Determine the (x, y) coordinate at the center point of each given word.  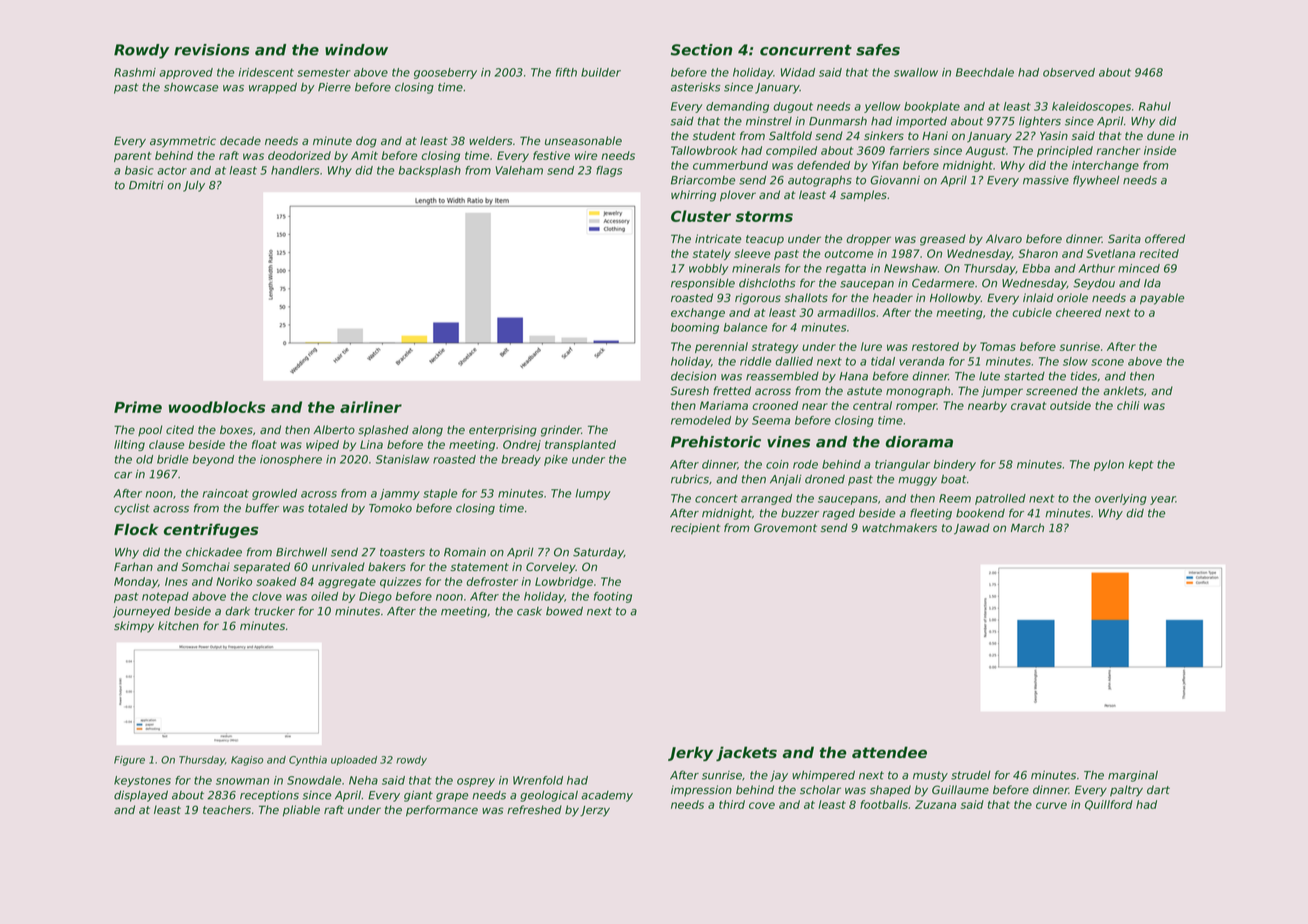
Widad (798, 72)
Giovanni (895, 180)
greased (943, 240)
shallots (806, 297)
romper (916, 407)
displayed (141, 796)
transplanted (580, 445)
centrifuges (211, 530)
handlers (295, 170)
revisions (211, 50)
